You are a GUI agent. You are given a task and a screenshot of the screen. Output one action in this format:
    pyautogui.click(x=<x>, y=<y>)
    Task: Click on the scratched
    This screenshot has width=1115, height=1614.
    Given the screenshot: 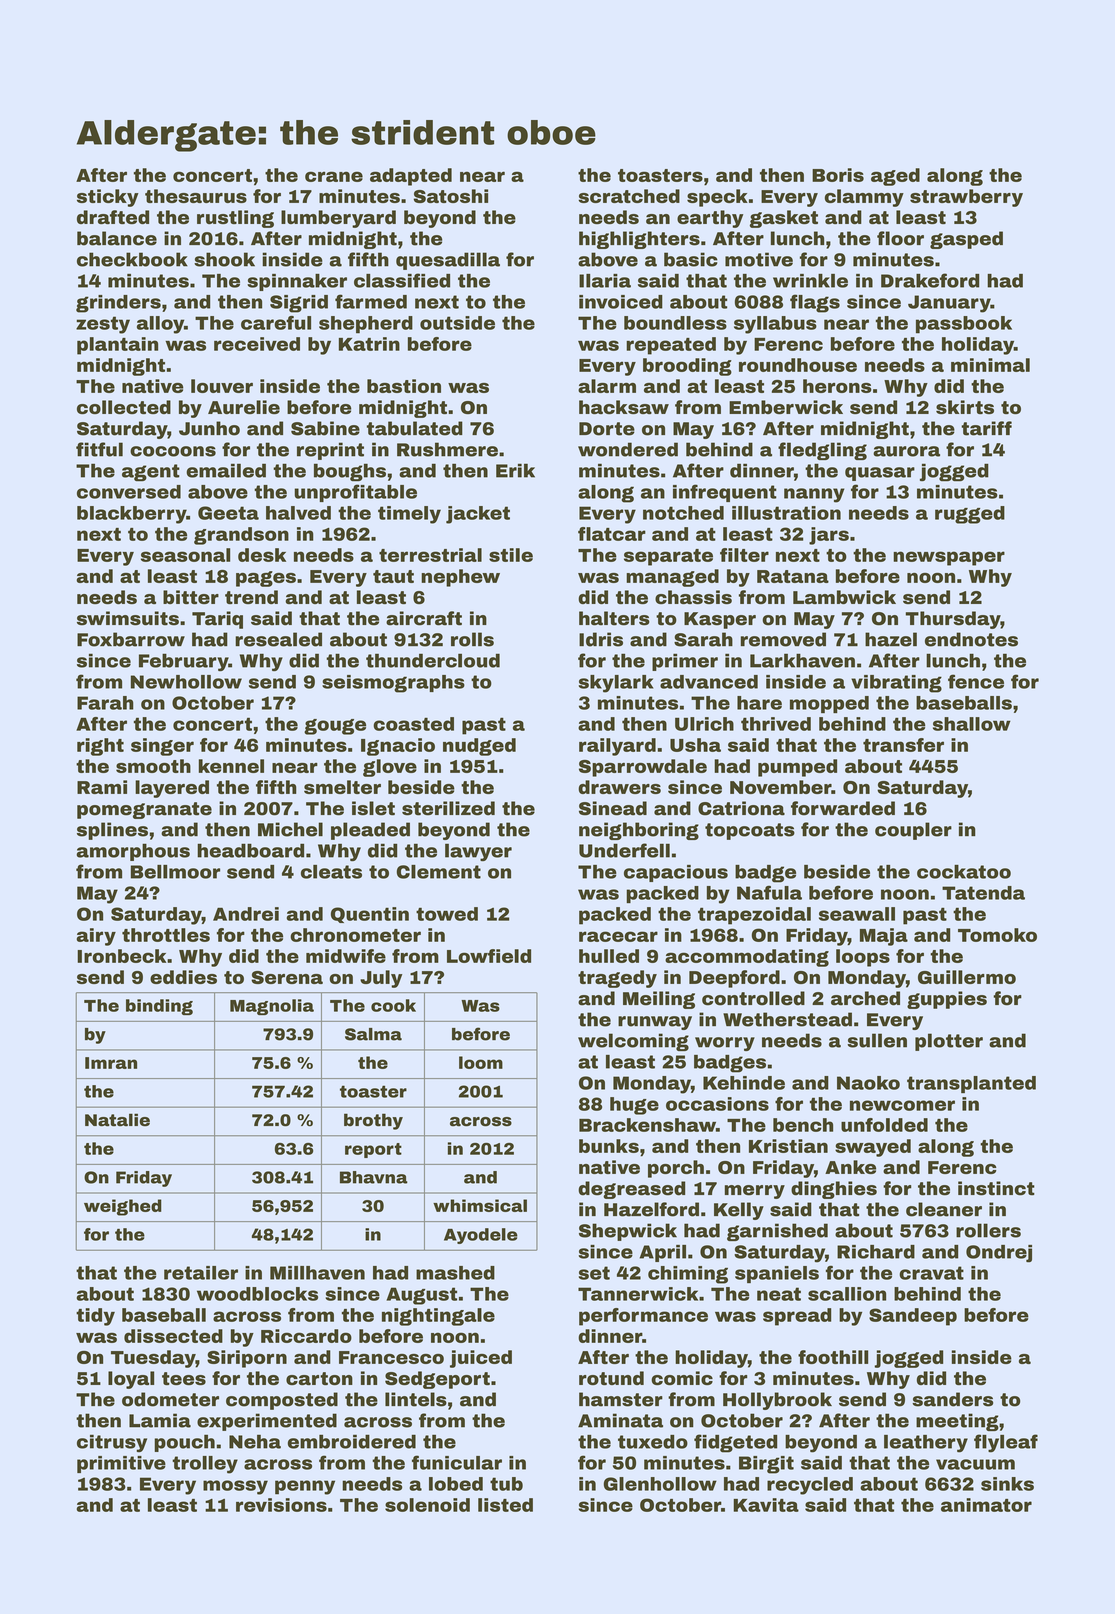 What is the action you would take?
    pyautogui.click(x=629, y=196)
